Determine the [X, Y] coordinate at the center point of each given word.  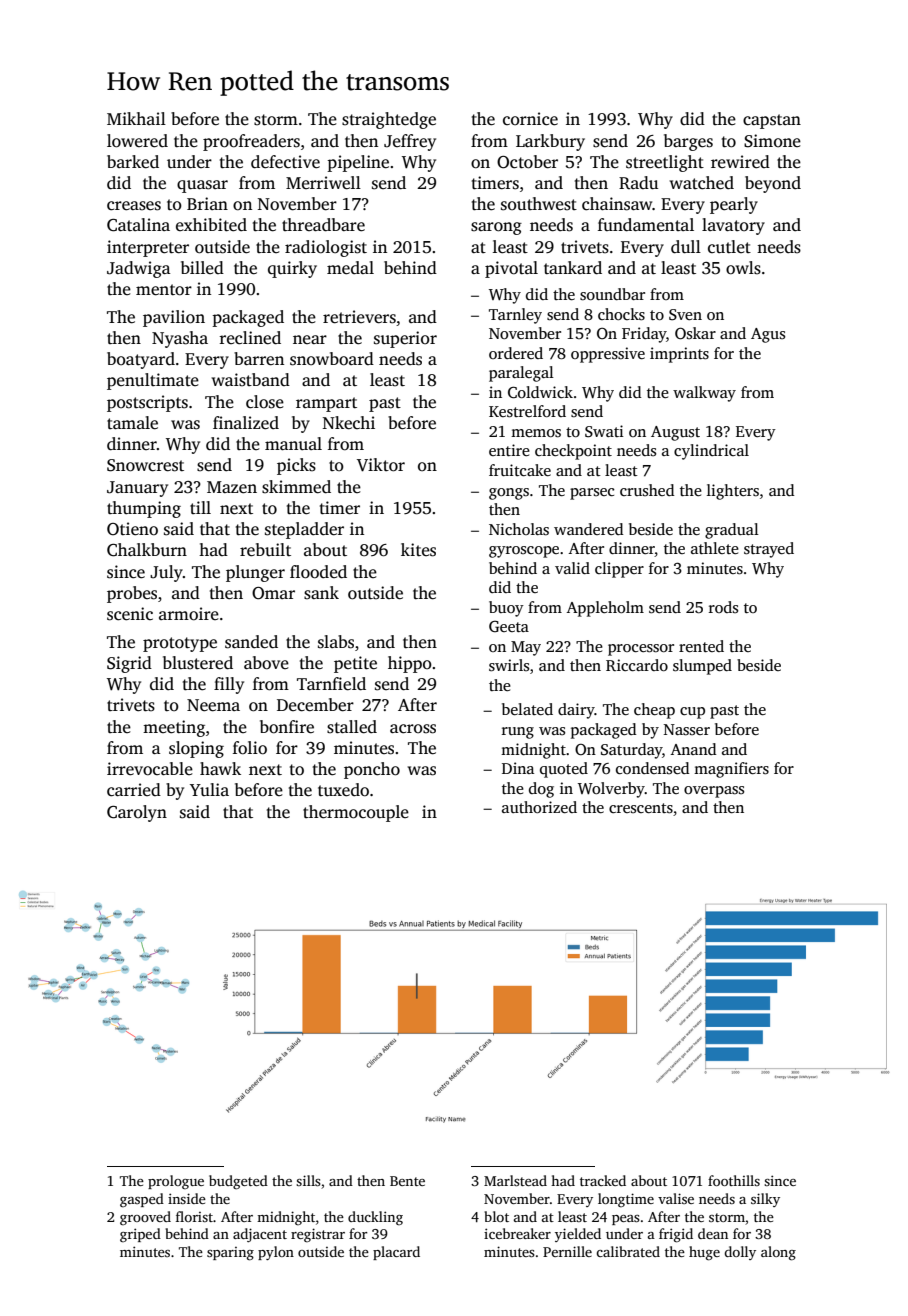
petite [355, 664]
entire [509, 450]
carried [134, 790]
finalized [246, 423]
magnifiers [731, 770]
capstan [772, 121]
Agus [768, 335]
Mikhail [136, 118]
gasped [142, 1200]
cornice [530, 119]
